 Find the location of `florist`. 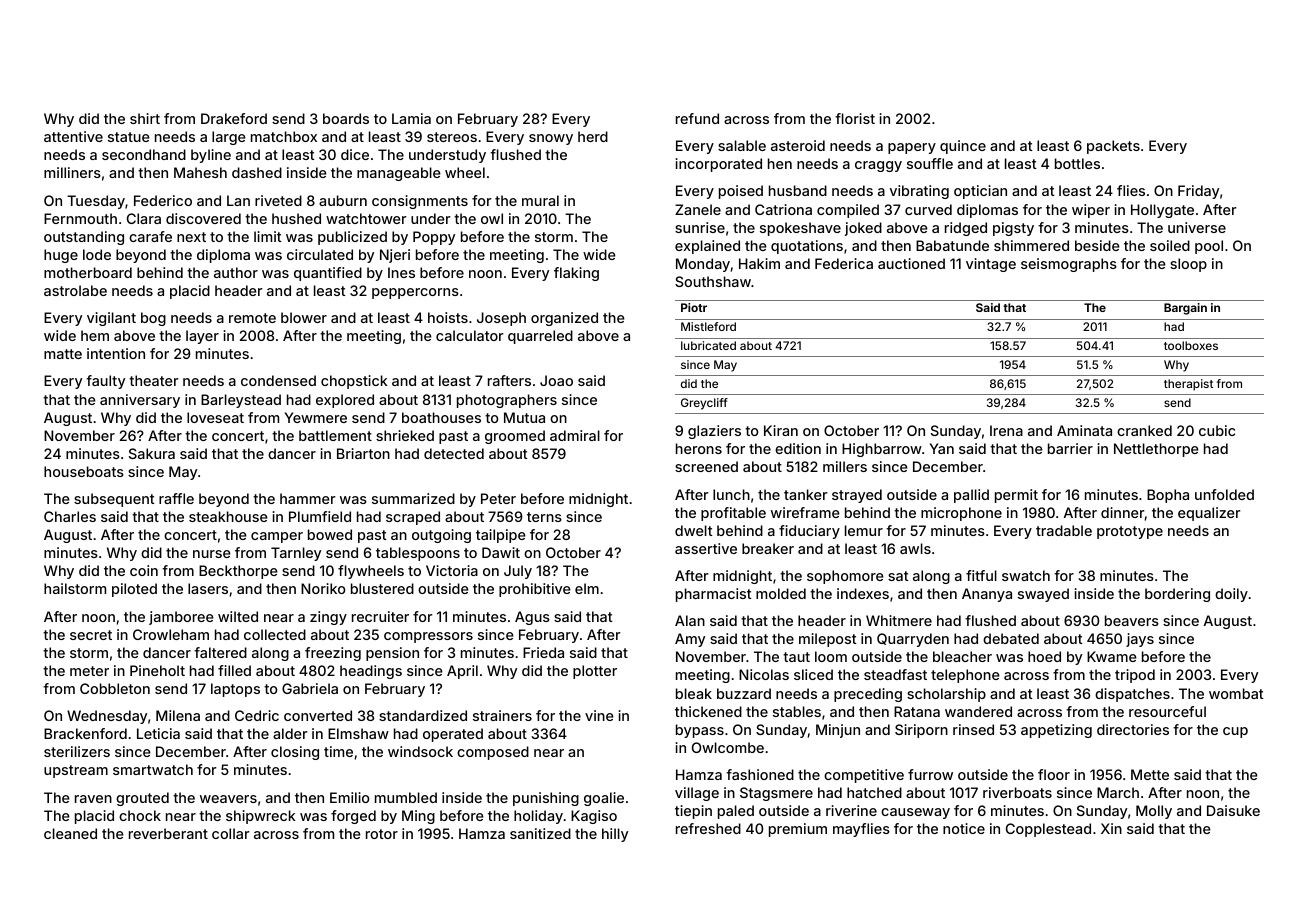

florist is located at coordinates (855, 118).
